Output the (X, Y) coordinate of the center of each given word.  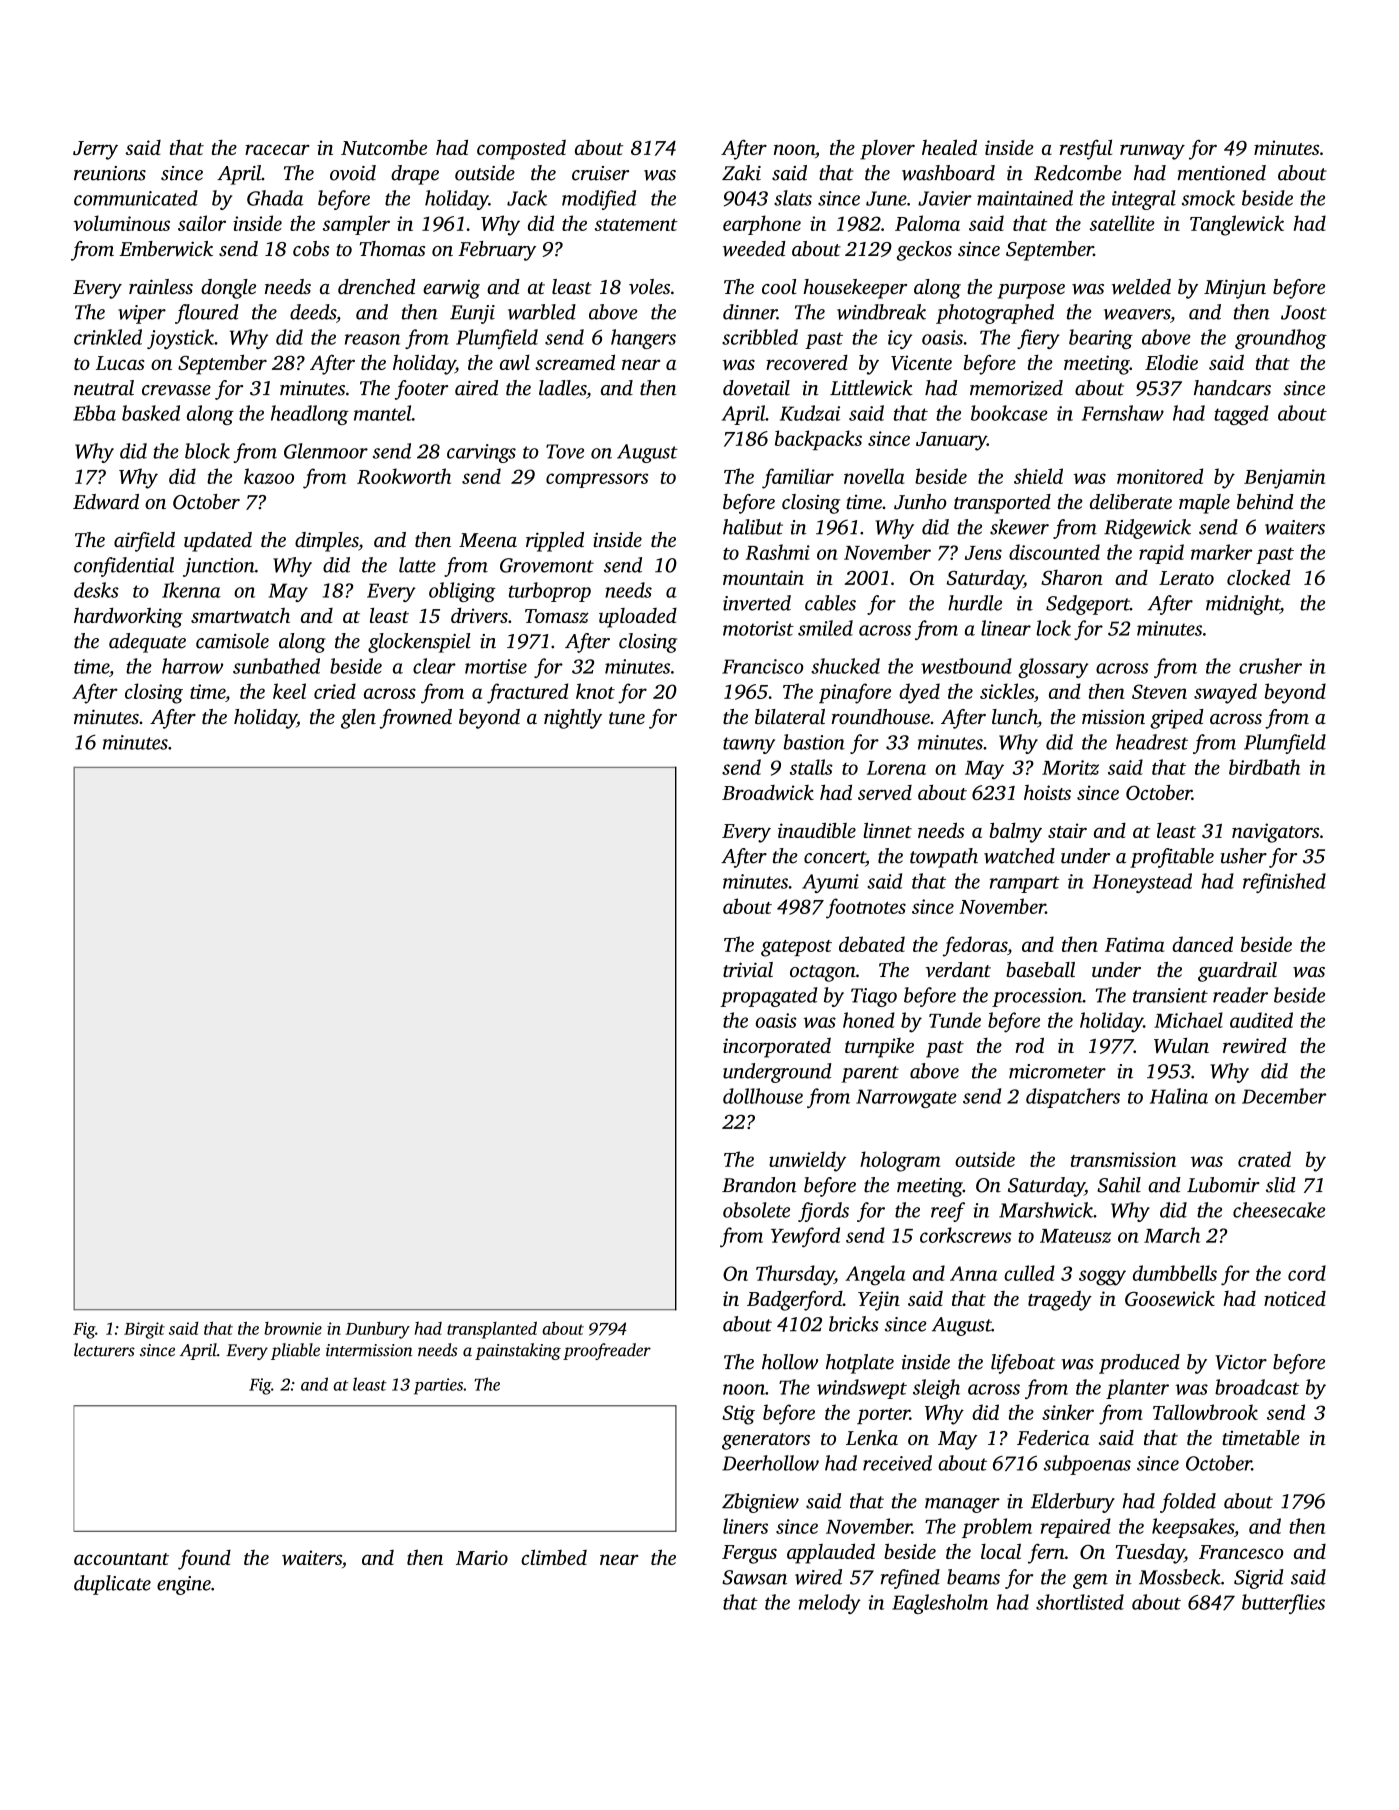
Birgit (144, 1330)
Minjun (1235, 289)
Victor (1241, 1362)
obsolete (756, 1210)
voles (649, 286)
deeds (313, 312)
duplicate (112, 1585)
